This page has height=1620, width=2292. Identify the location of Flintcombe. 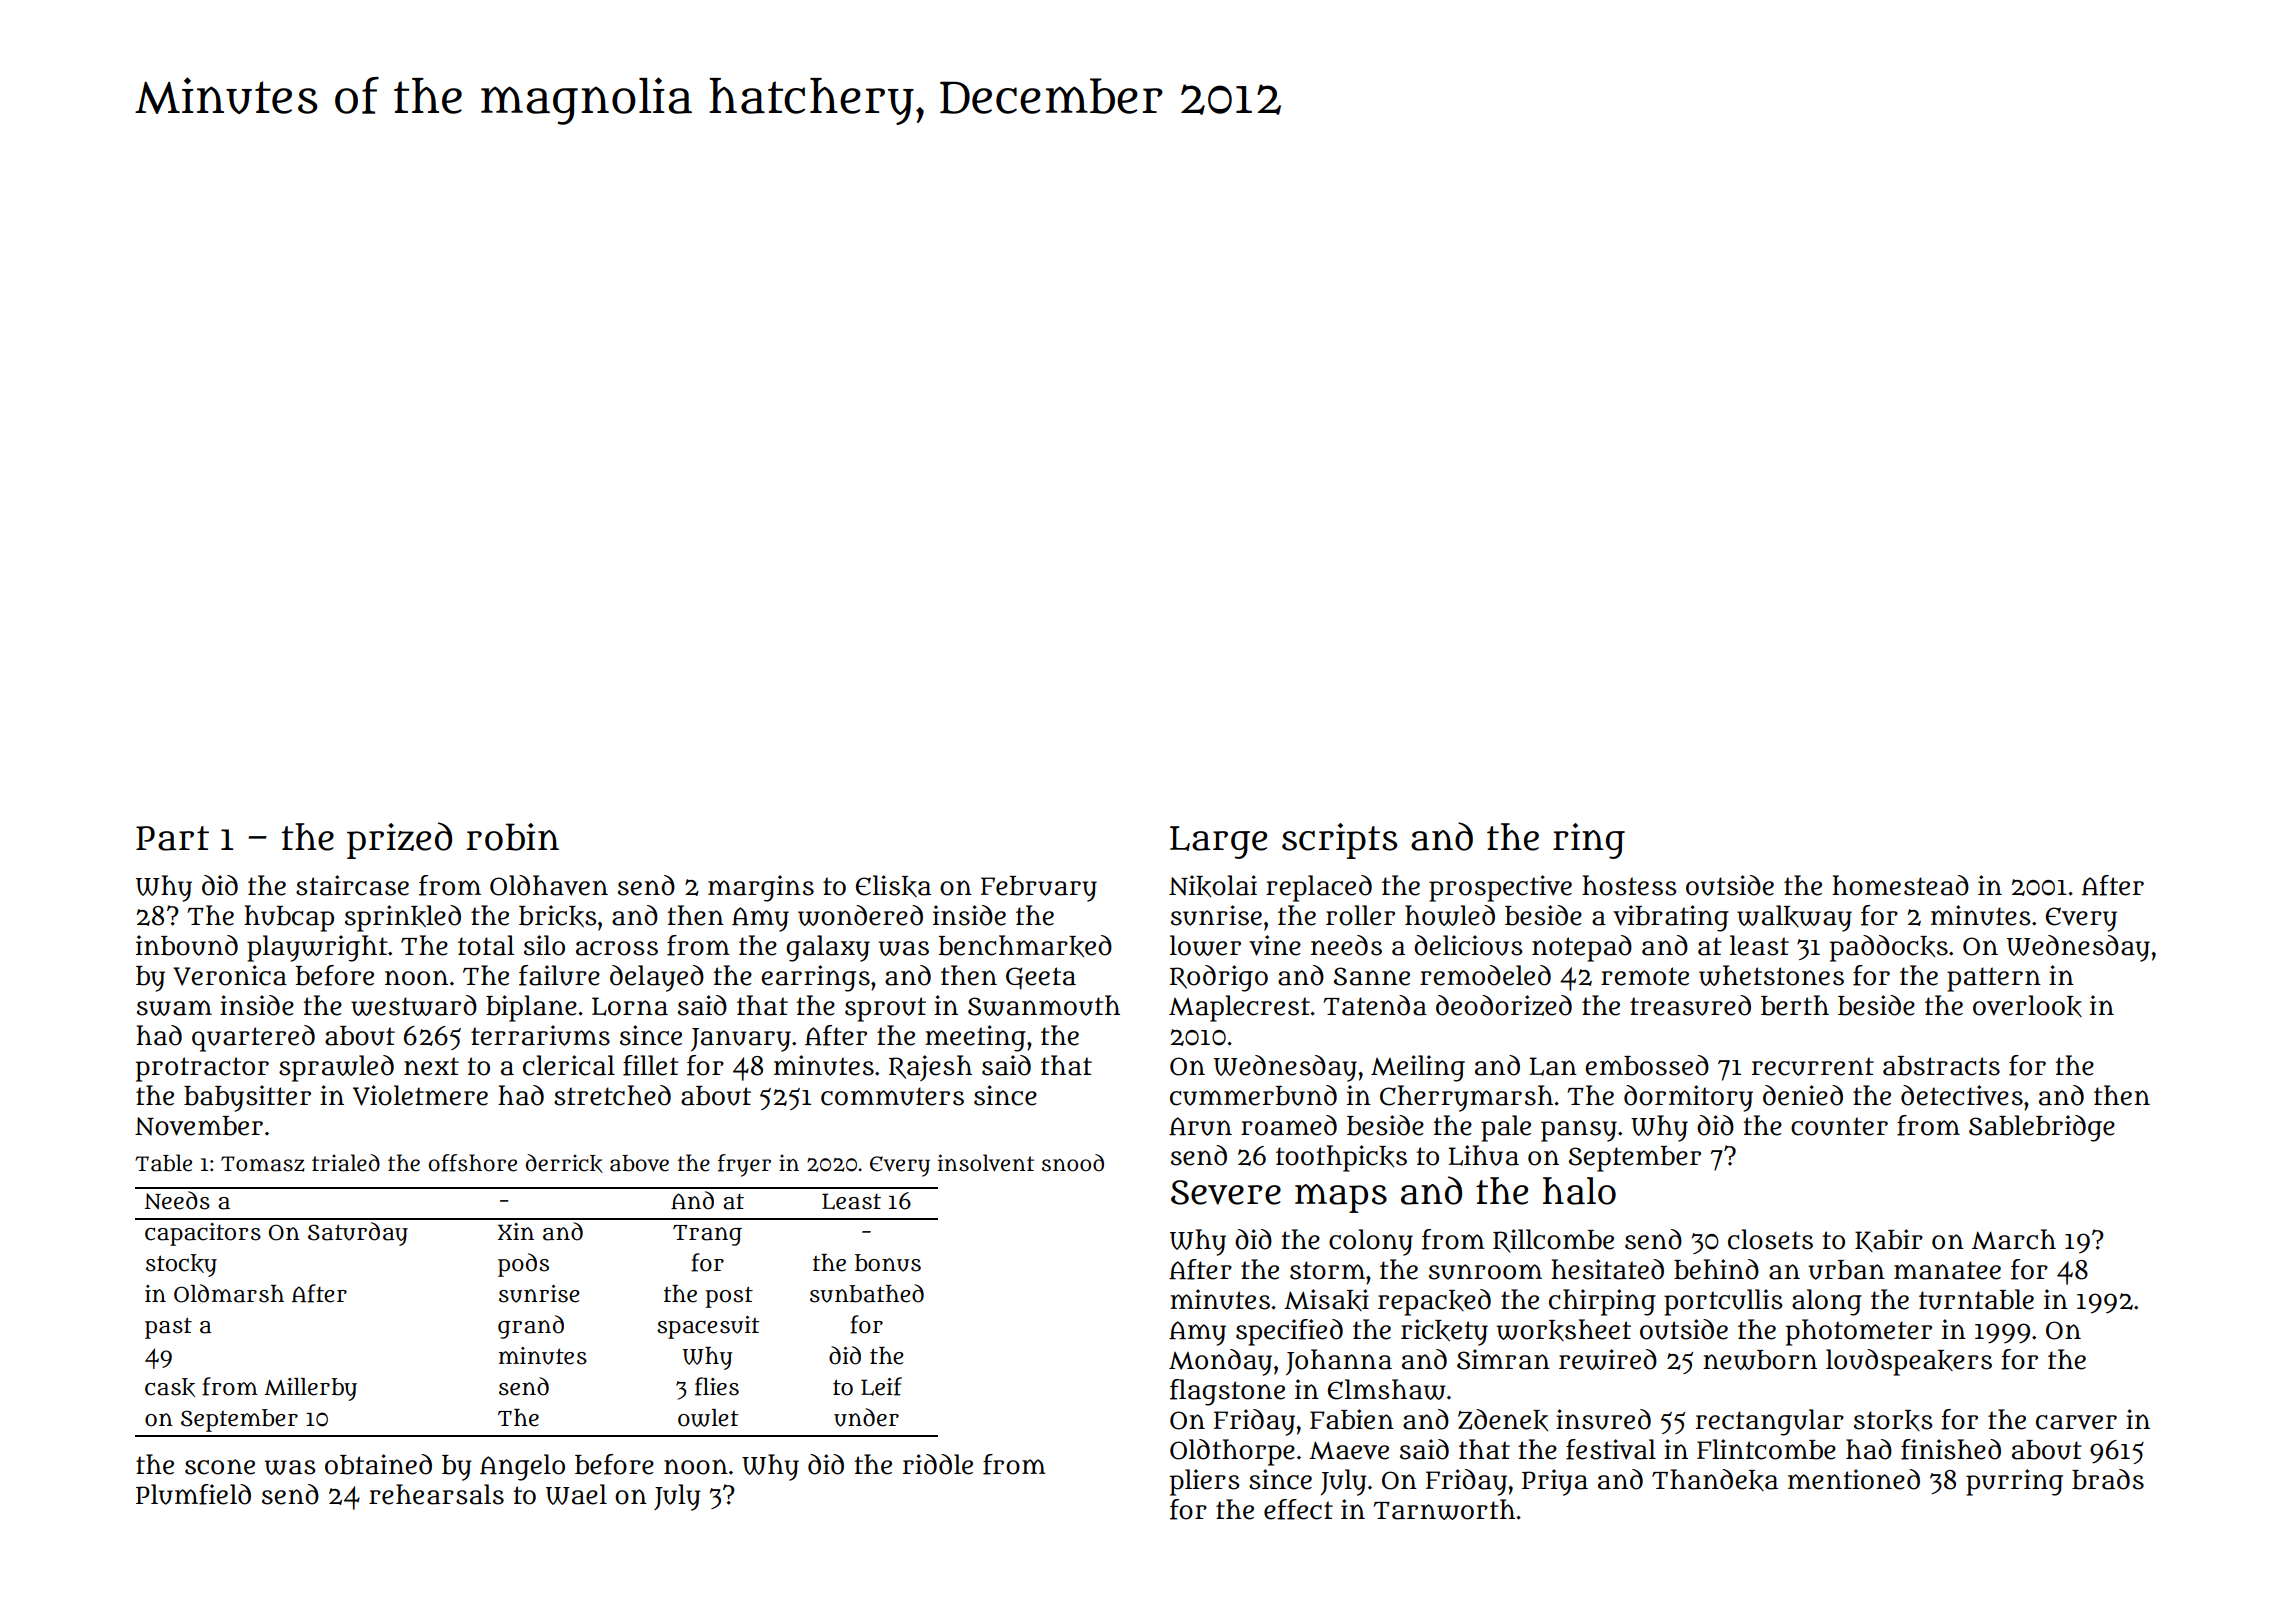
(1766, 1449).
